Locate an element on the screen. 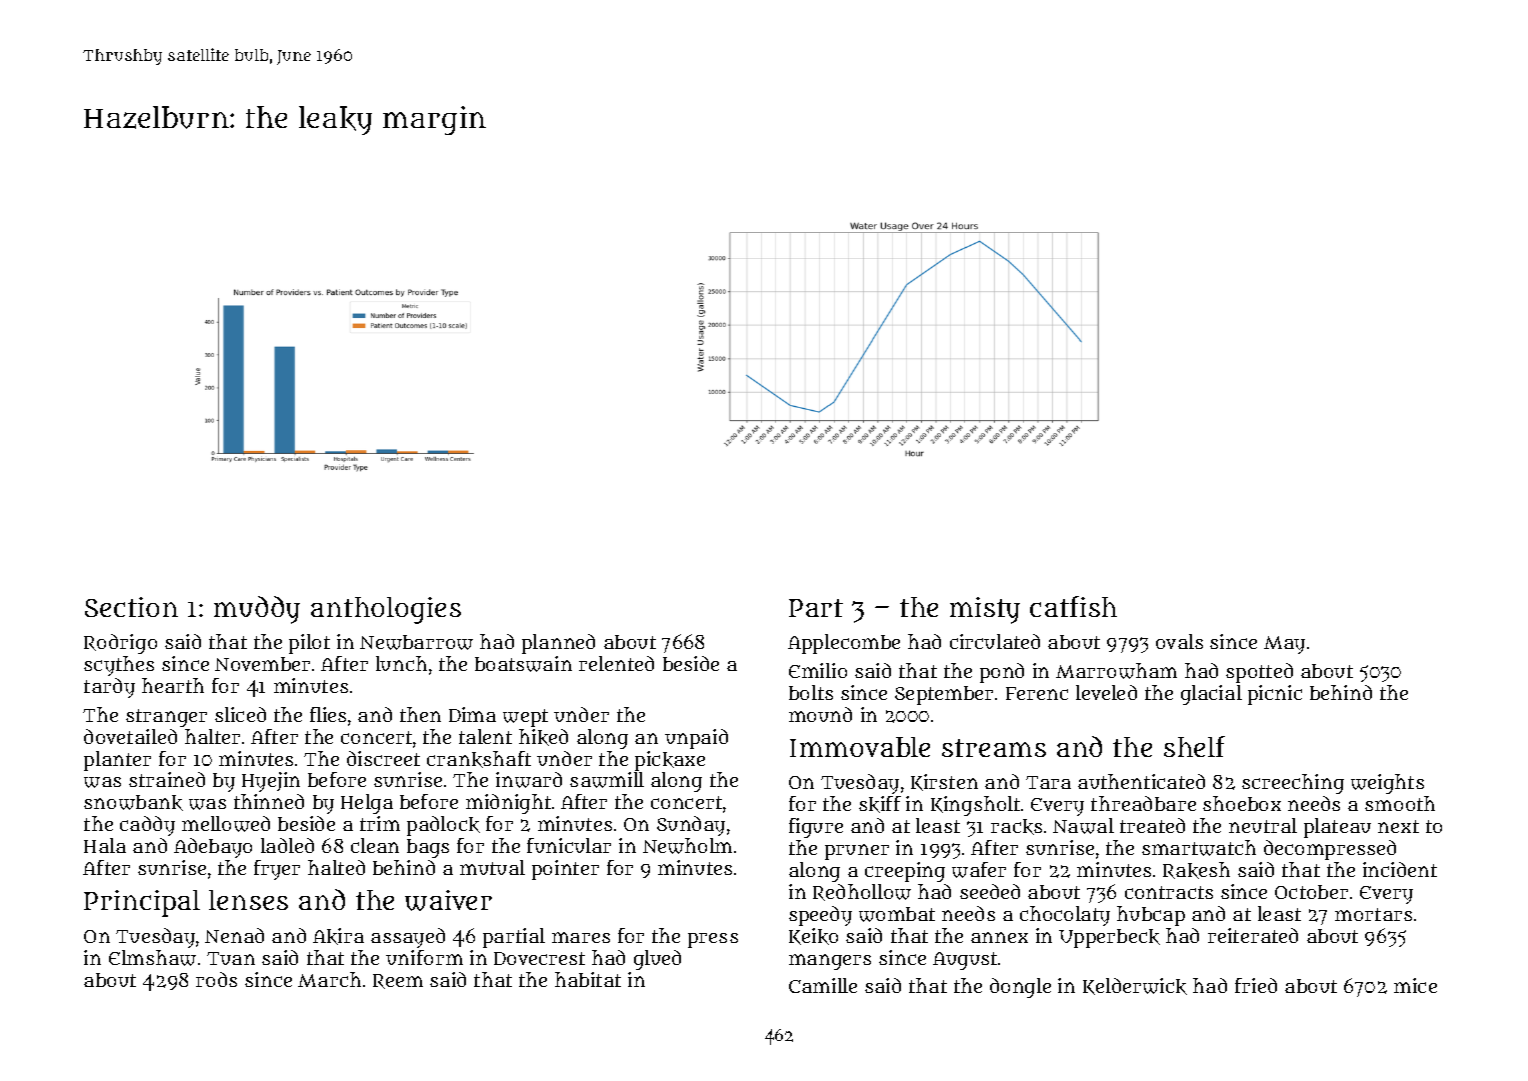 The image size is (1528, 1081). lenses is located at coordinates (248, 900).
